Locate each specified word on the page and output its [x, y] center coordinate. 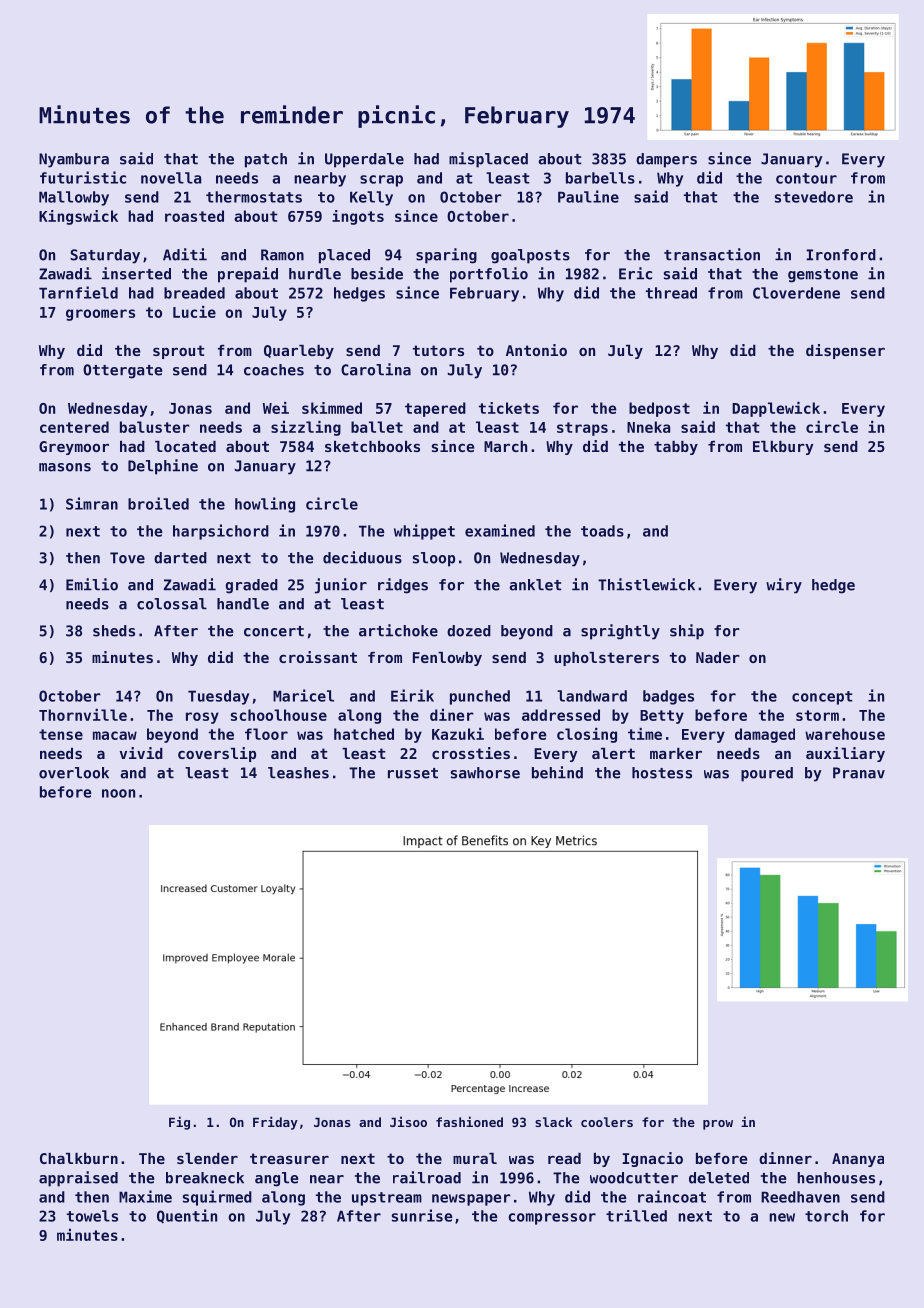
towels [92, 1216]
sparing [446, 256]
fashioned [469, 1121]
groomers [100, 315]
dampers [666, 160]
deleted [719, 1178]
